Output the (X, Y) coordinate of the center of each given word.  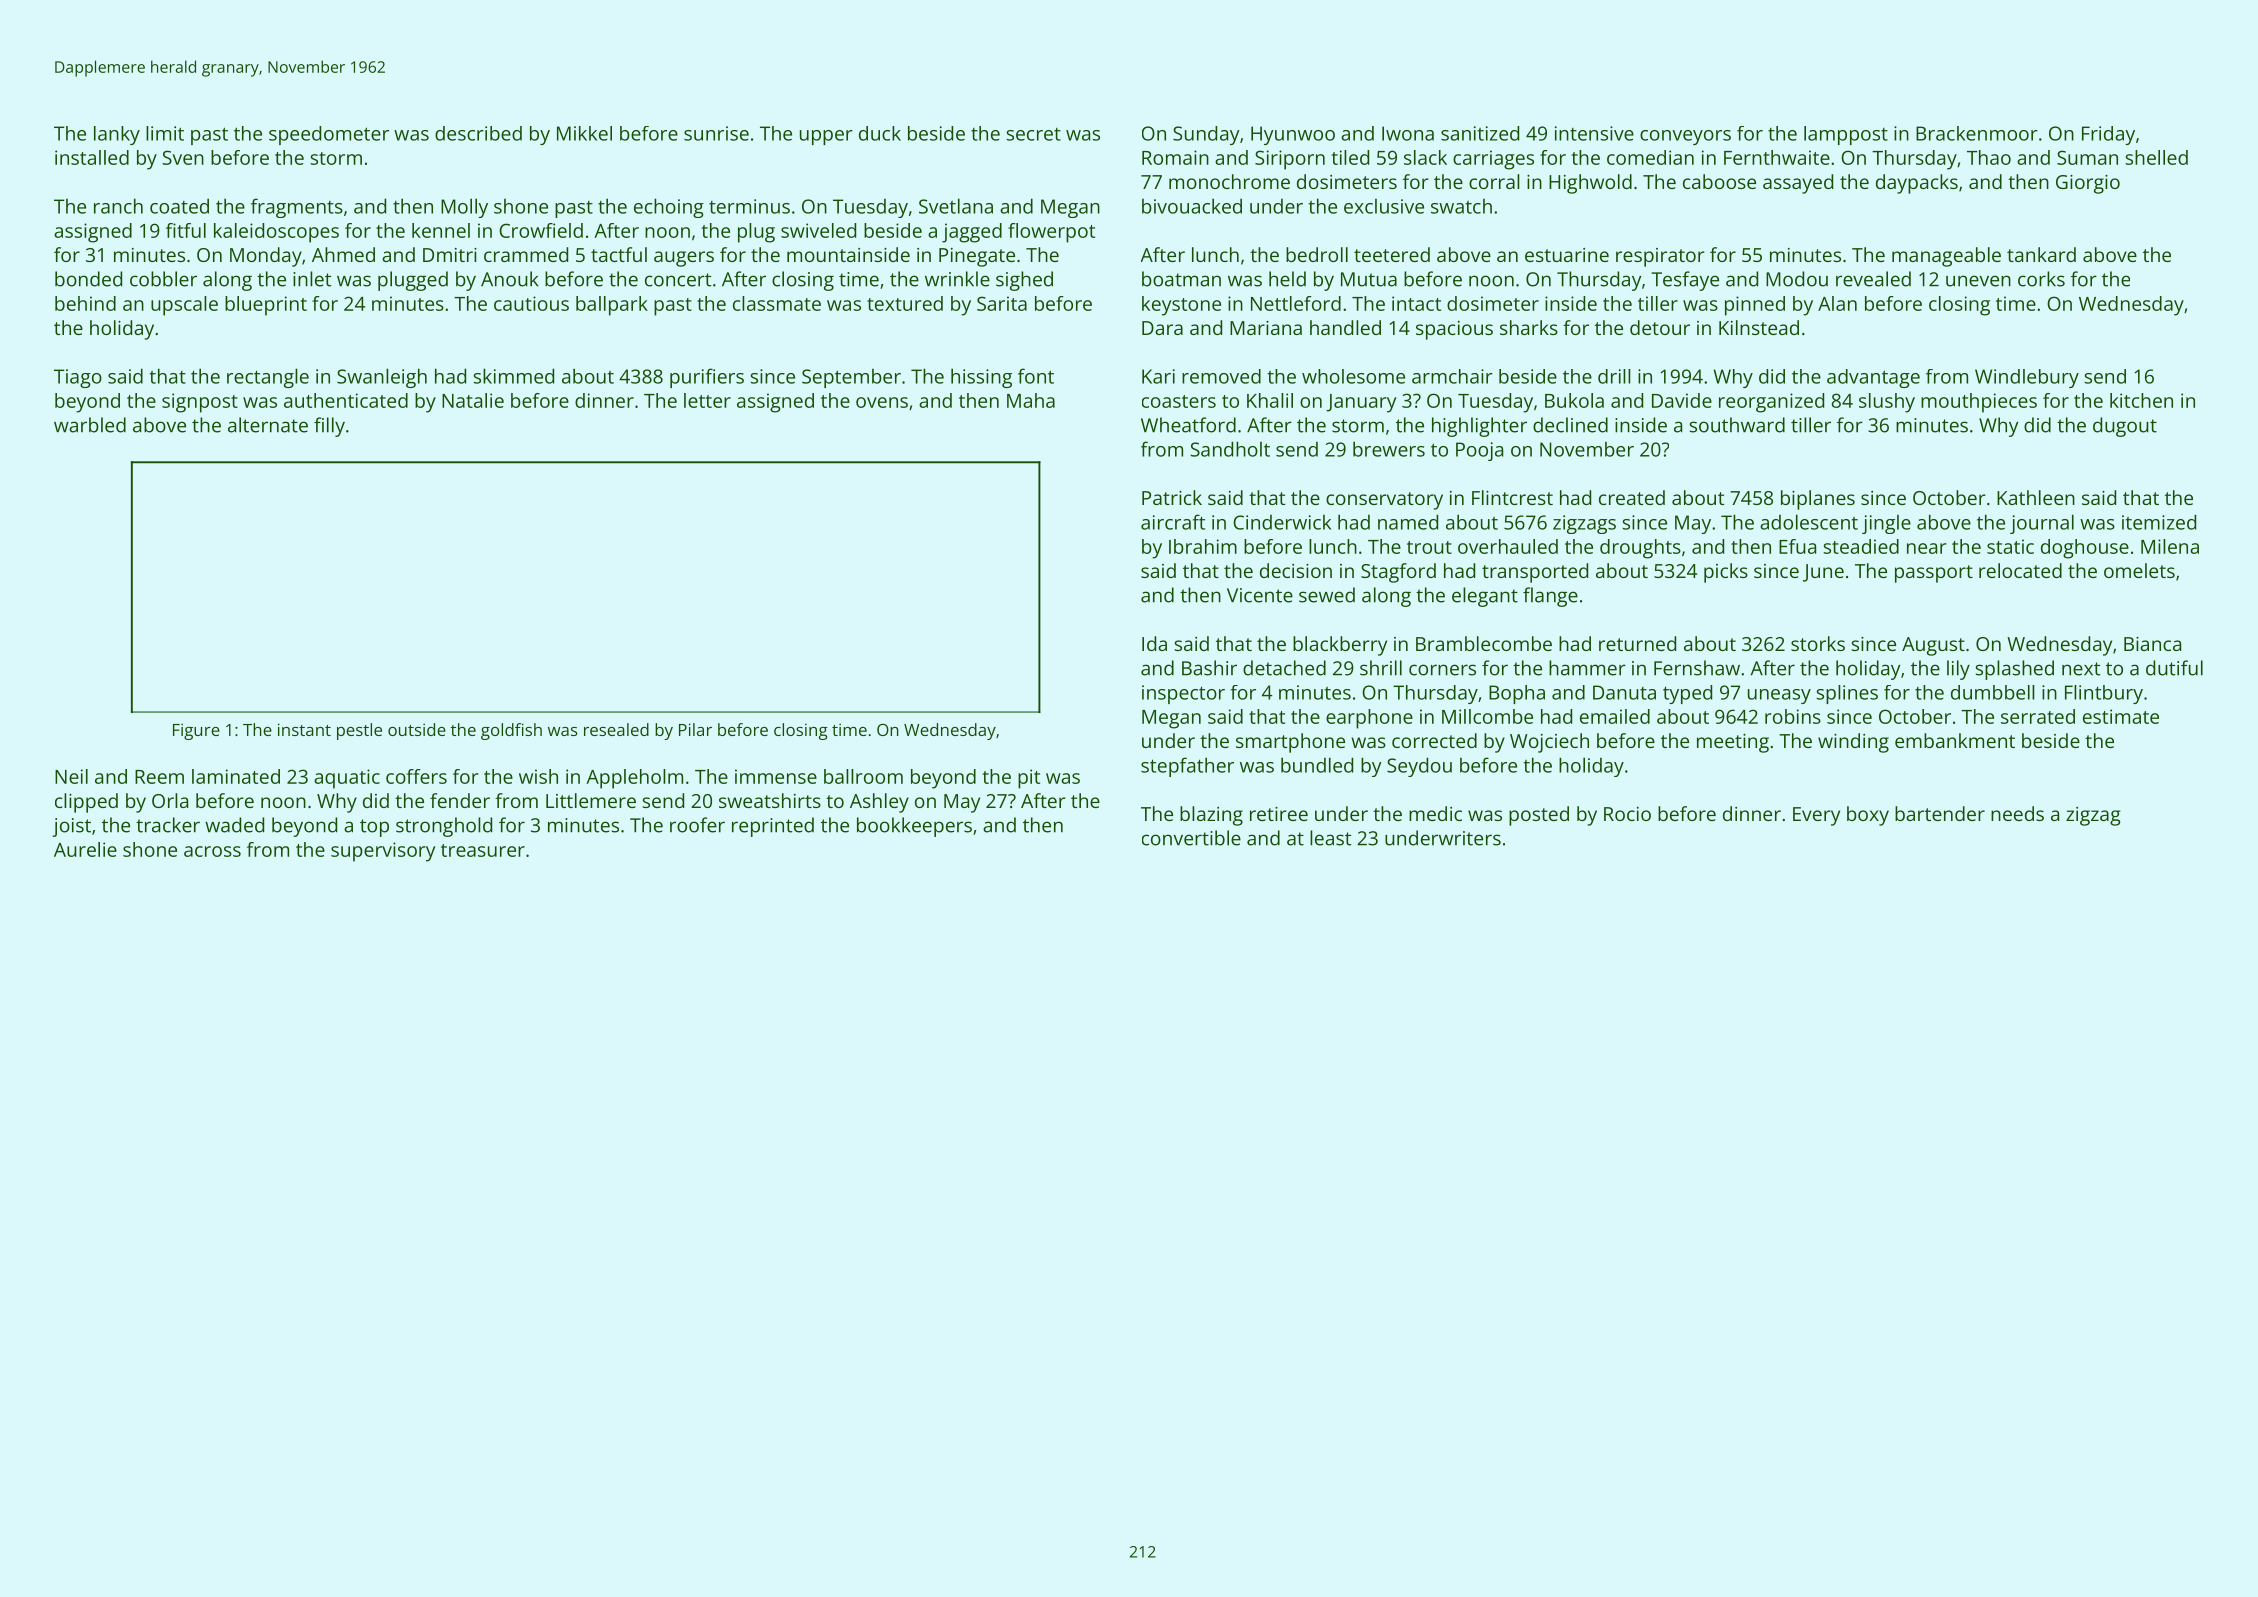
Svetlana (956, 206)
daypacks (1917, 184)
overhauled (1508, 546)
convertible (1191, 838)
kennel (441, 230)
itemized (2159, 522)
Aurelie (85, 849)
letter (707, 400)
